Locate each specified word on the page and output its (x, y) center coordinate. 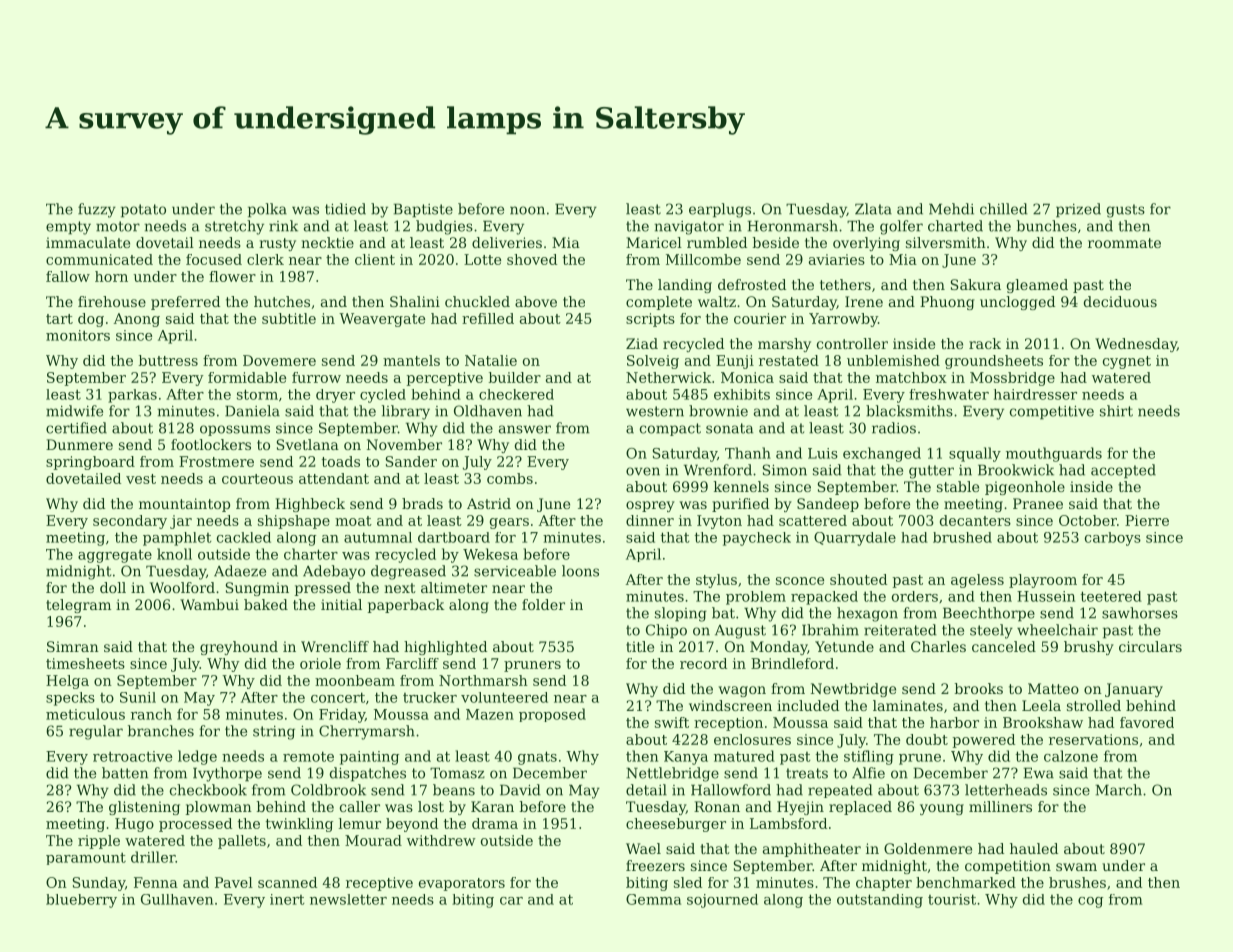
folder (543, 604)
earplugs (720, 210)
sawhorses (1140, 613)
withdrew (441, 840)
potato (143, 211)
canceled (1004, 646)
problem (756, 598)
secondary (130, 522)
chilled (1004, 209)
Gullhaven (177, 899)
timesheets (85, 663)
